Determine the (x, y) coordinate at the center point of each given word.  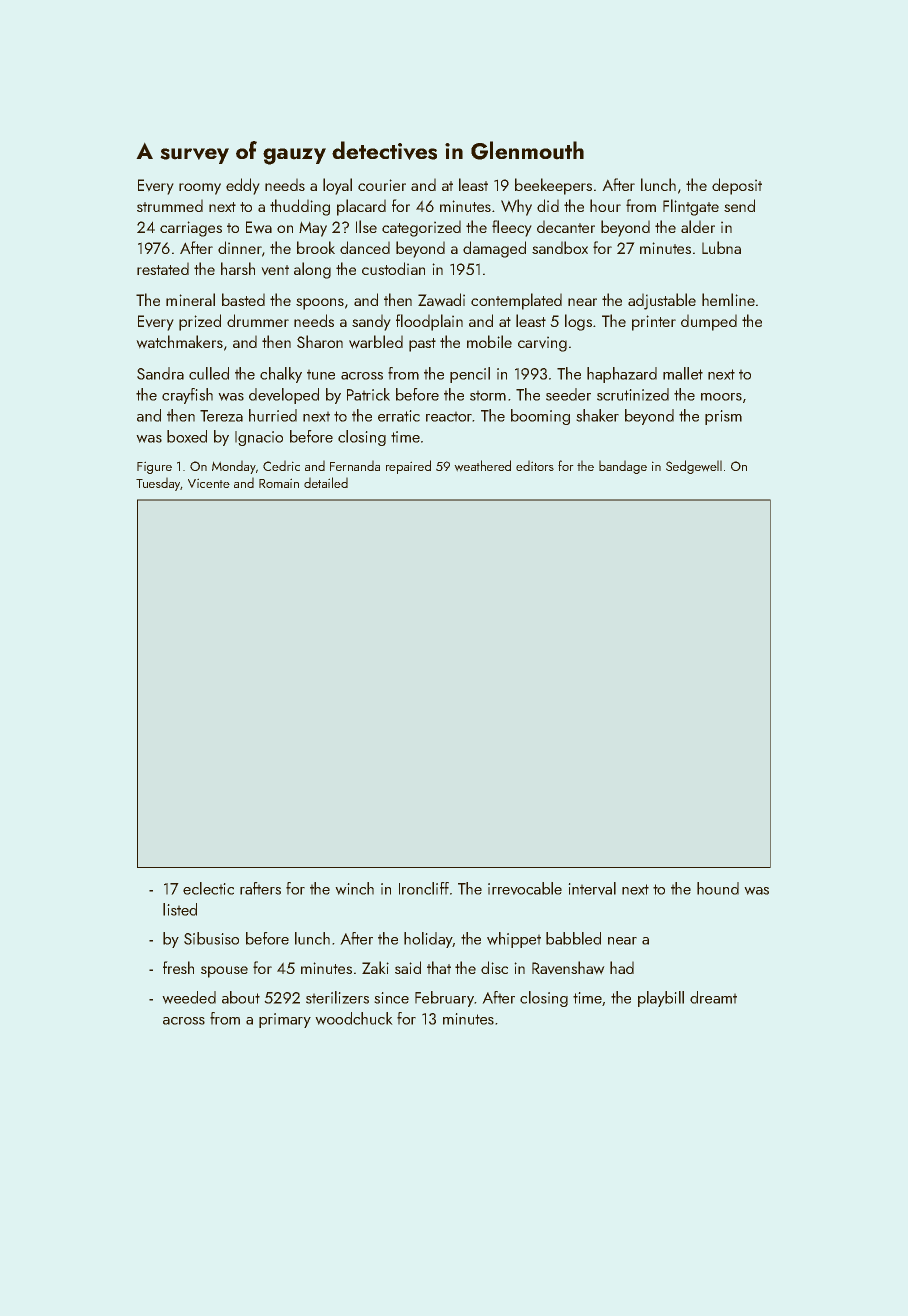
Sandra (160, 373)
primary (285, 1020)
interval (592, 888)
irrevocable (525, 888)
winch (355, 888)
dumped (709, 323)
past (422, 345)
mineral (190, 299)
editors (535, 466)
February (444, 999)
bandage (623, 467)
